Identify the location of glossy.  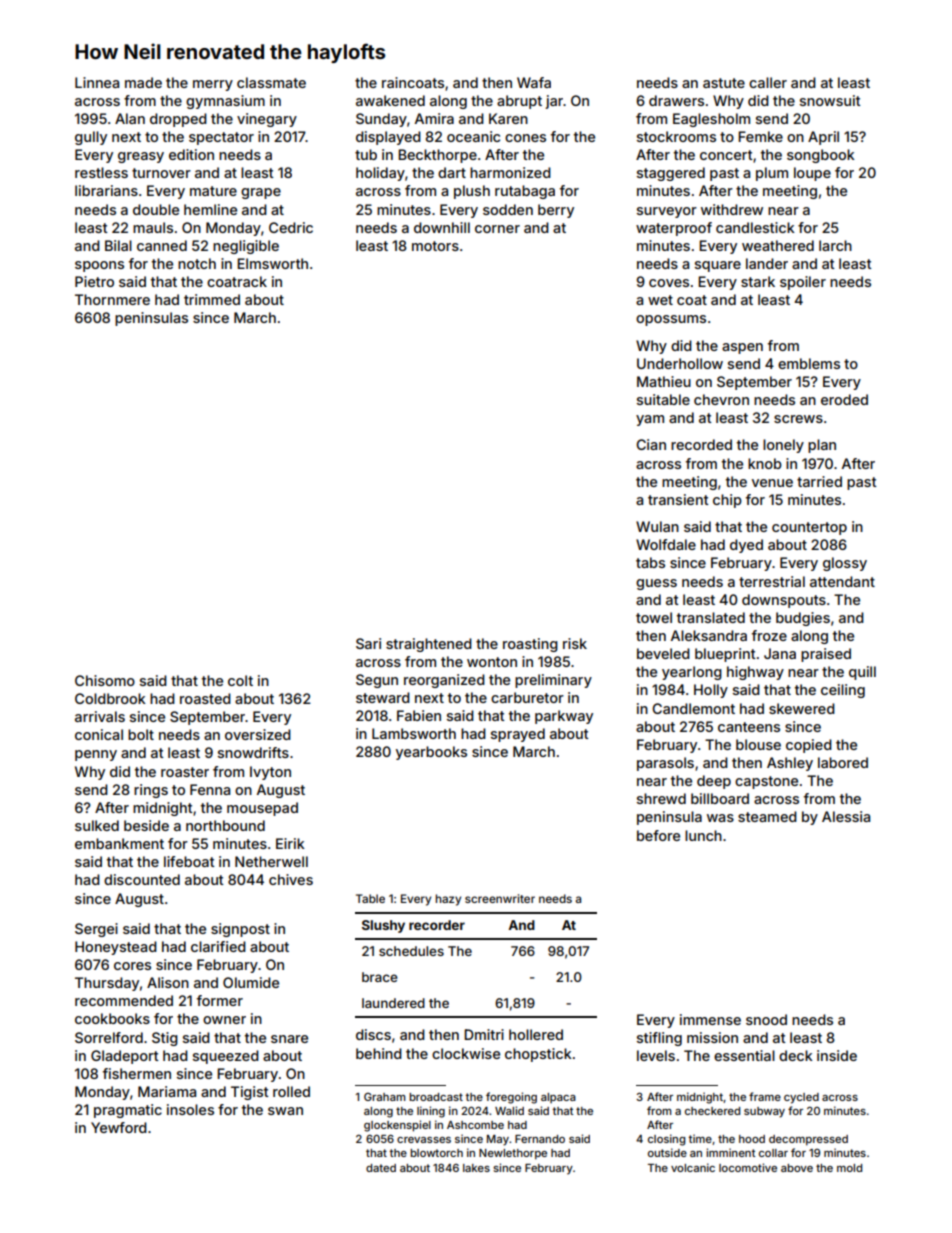
(845, 564).
